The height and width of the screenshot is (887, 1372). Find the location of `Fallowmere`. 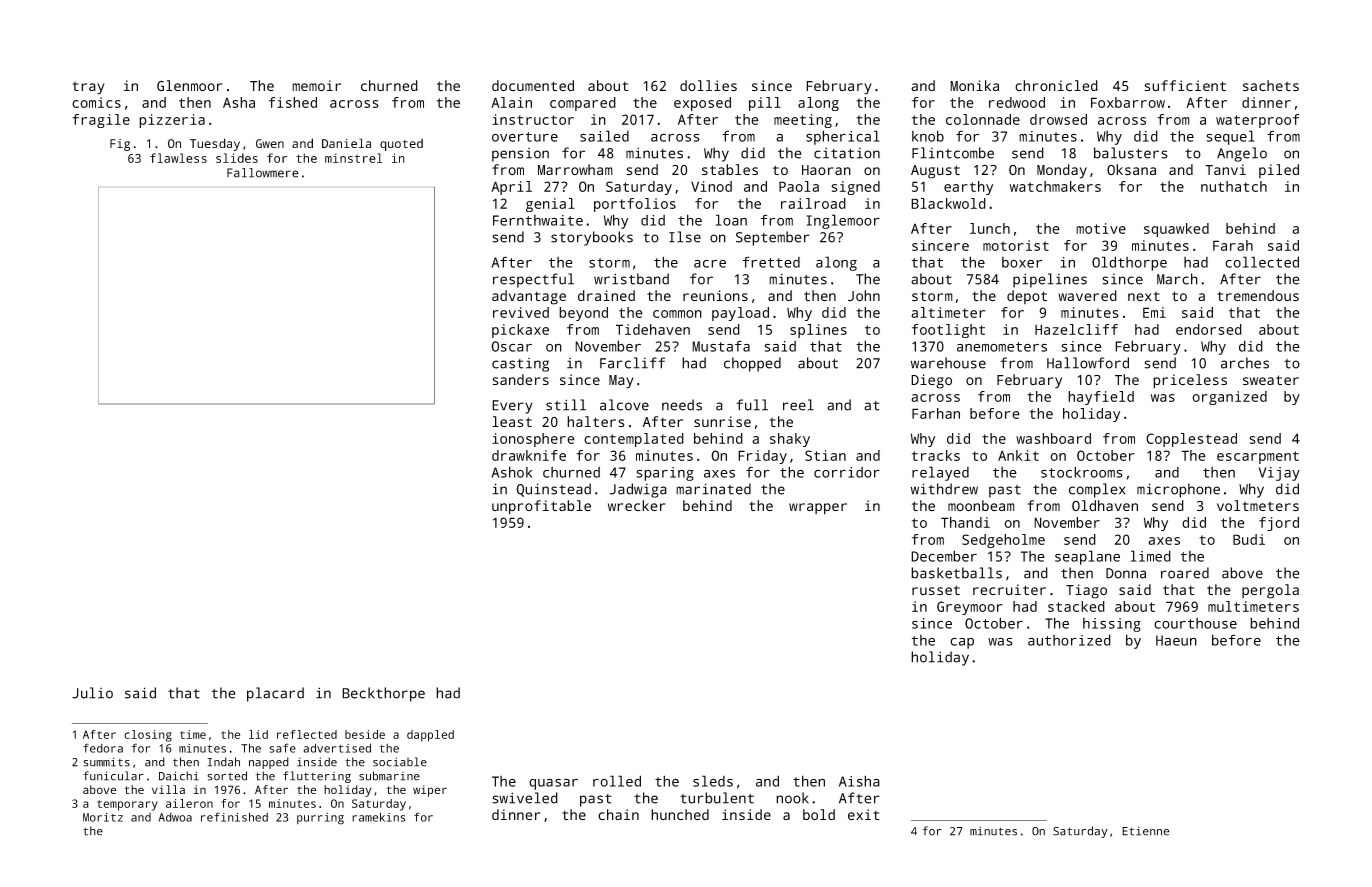

Fallowmere is located at coordinates (263, 173).
